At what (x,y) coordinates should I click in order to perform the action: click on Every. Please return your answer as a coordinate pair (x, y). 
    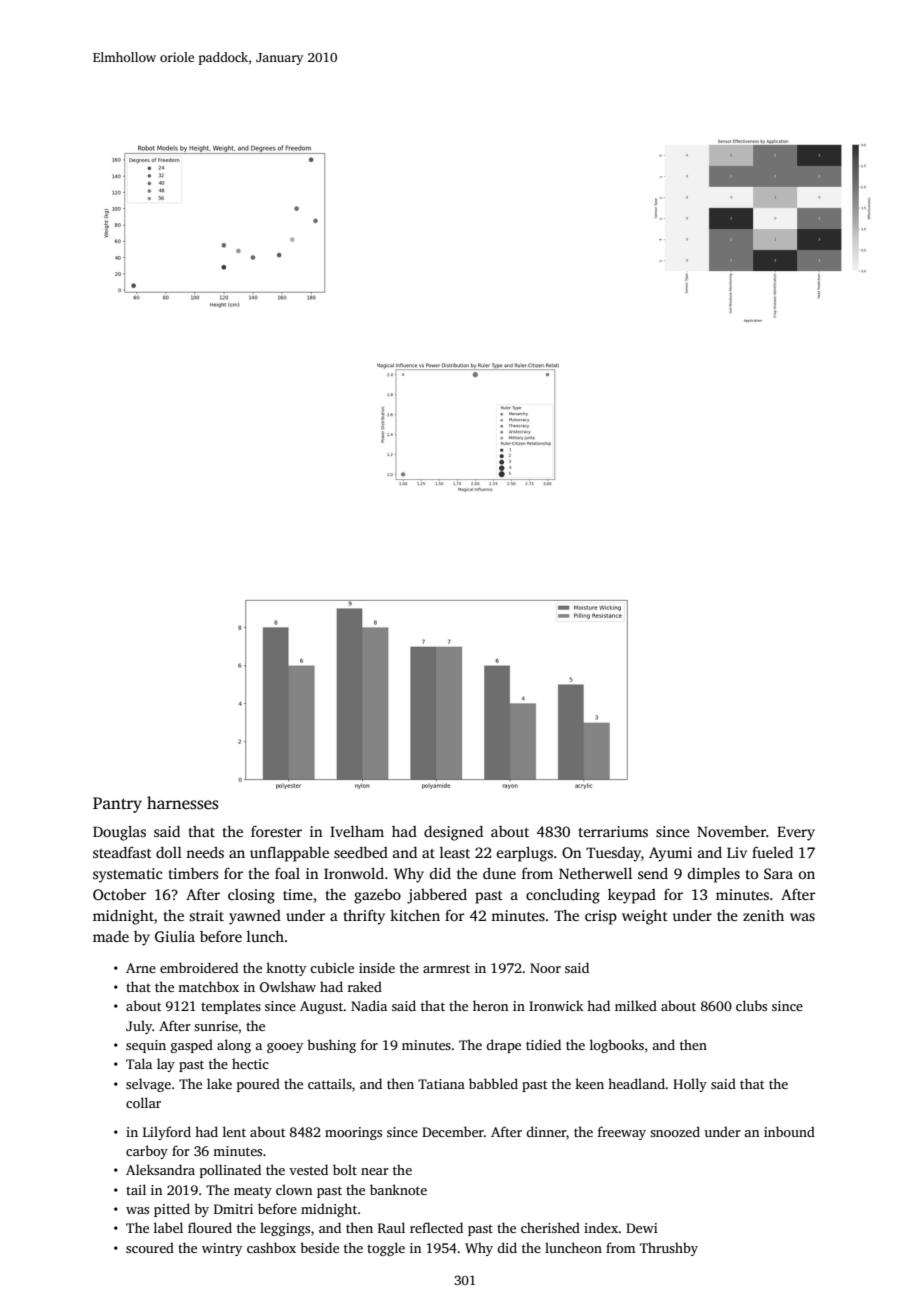
    Looking at the image, I should click on (796, 833).
